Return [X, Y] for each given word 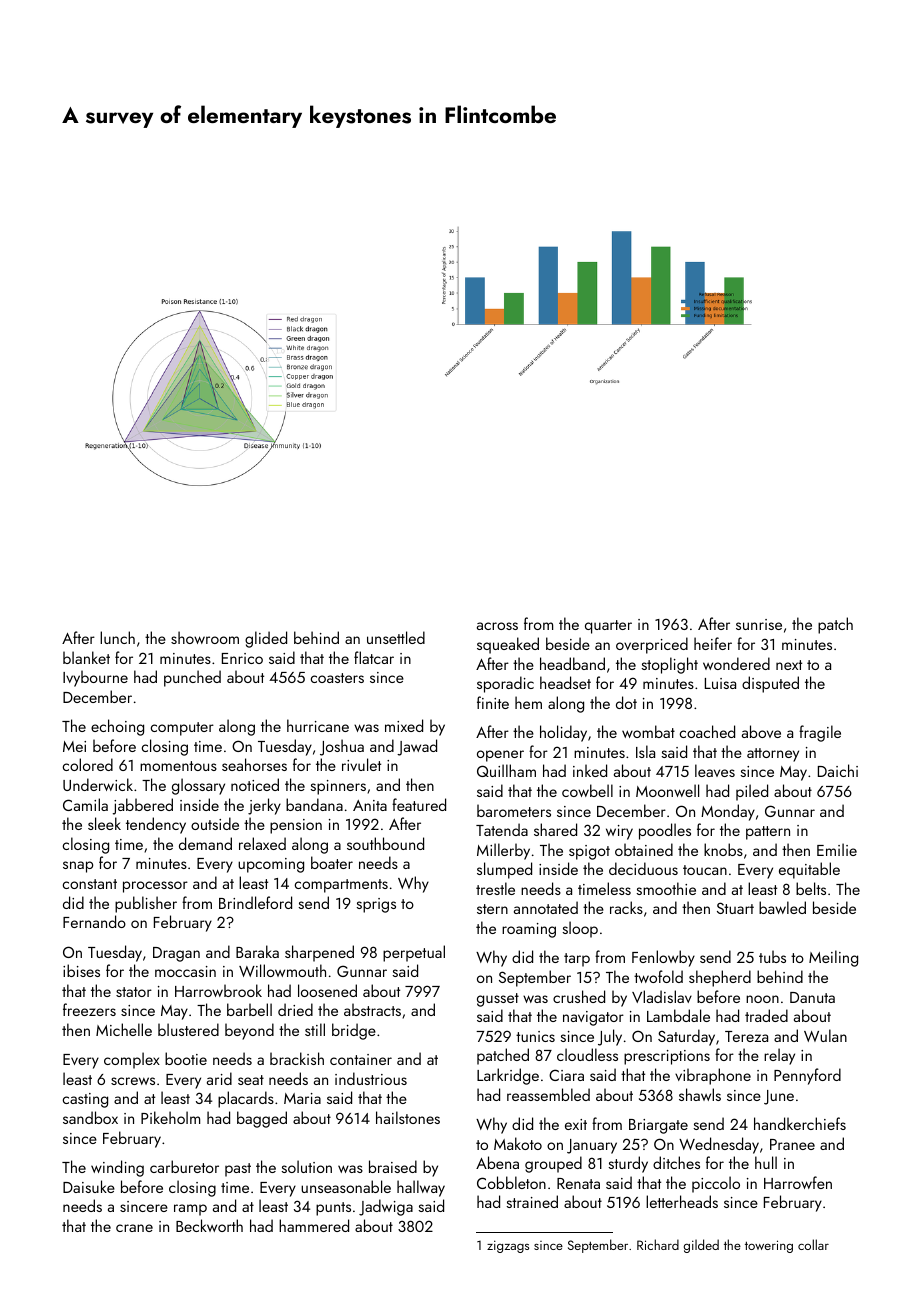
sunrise [759, 624]
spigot [589, 852]
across [497, 626]
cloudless [587, 1054]
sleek [104, 823]
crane [134, 1228]
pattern [768, 833]
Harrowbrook [218, 990]
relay [779, 1056]
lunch [117, 637]
